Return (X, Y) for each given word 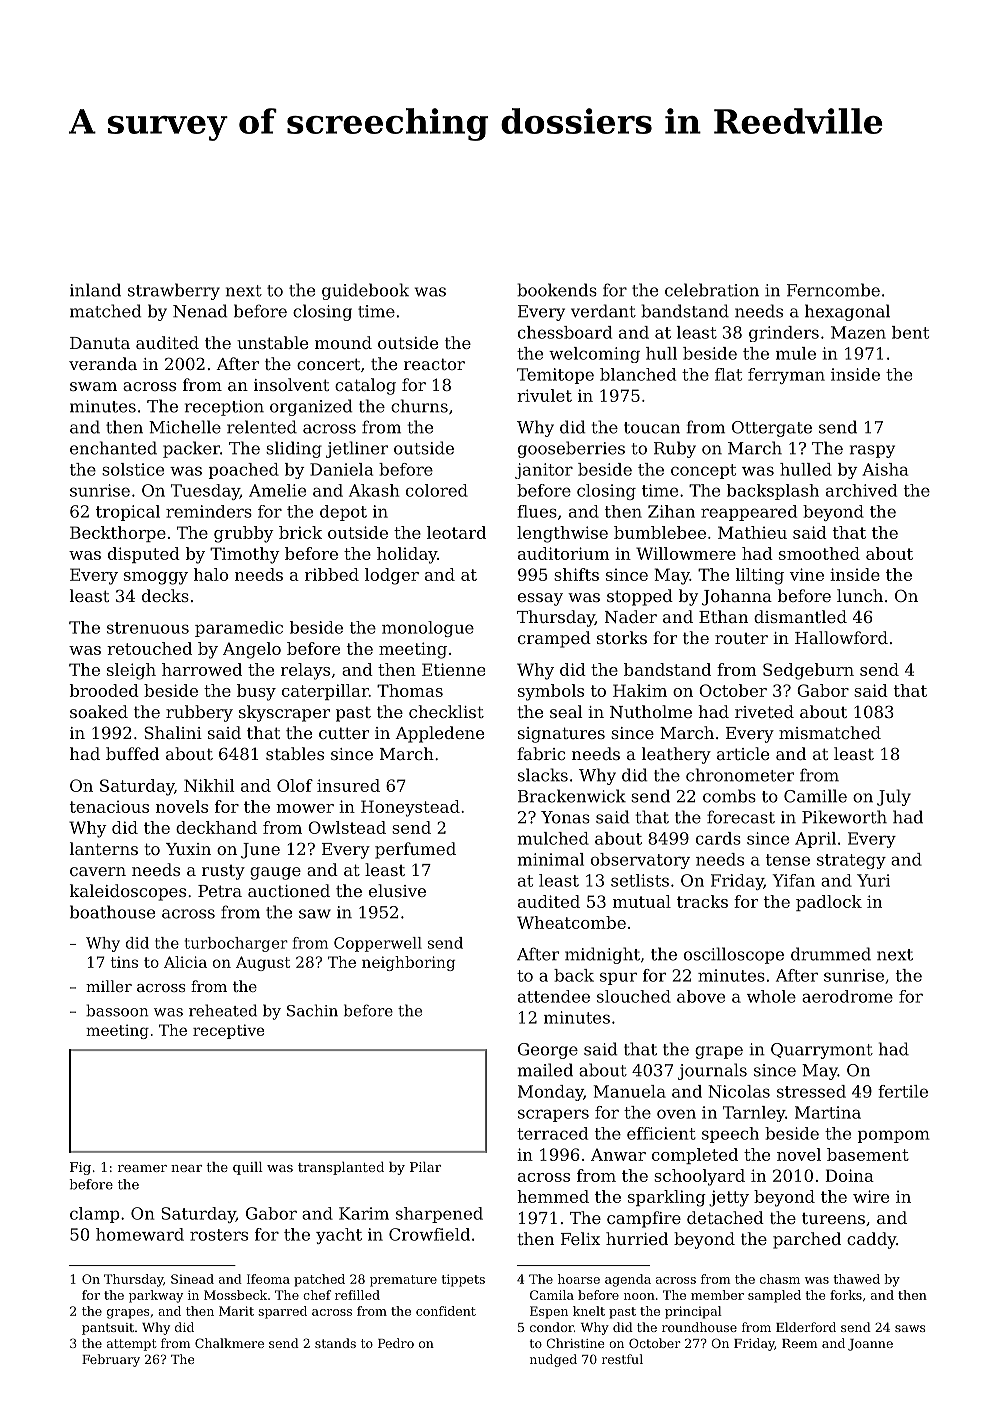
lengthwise (562, 534)
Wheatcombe (571, 922)
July (894, 797)
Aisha (885, 469)
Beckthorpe (118, 534)
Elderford (806, 1327)
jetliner (357, 449)
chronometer (740, 775)
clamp (95, 1215)
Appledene (439, 734)
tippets (463, 1280)
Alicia (185, 962)
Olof (295, 785)
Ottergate (772, 429)
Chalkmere (229, 1343)
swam (93, 386)
